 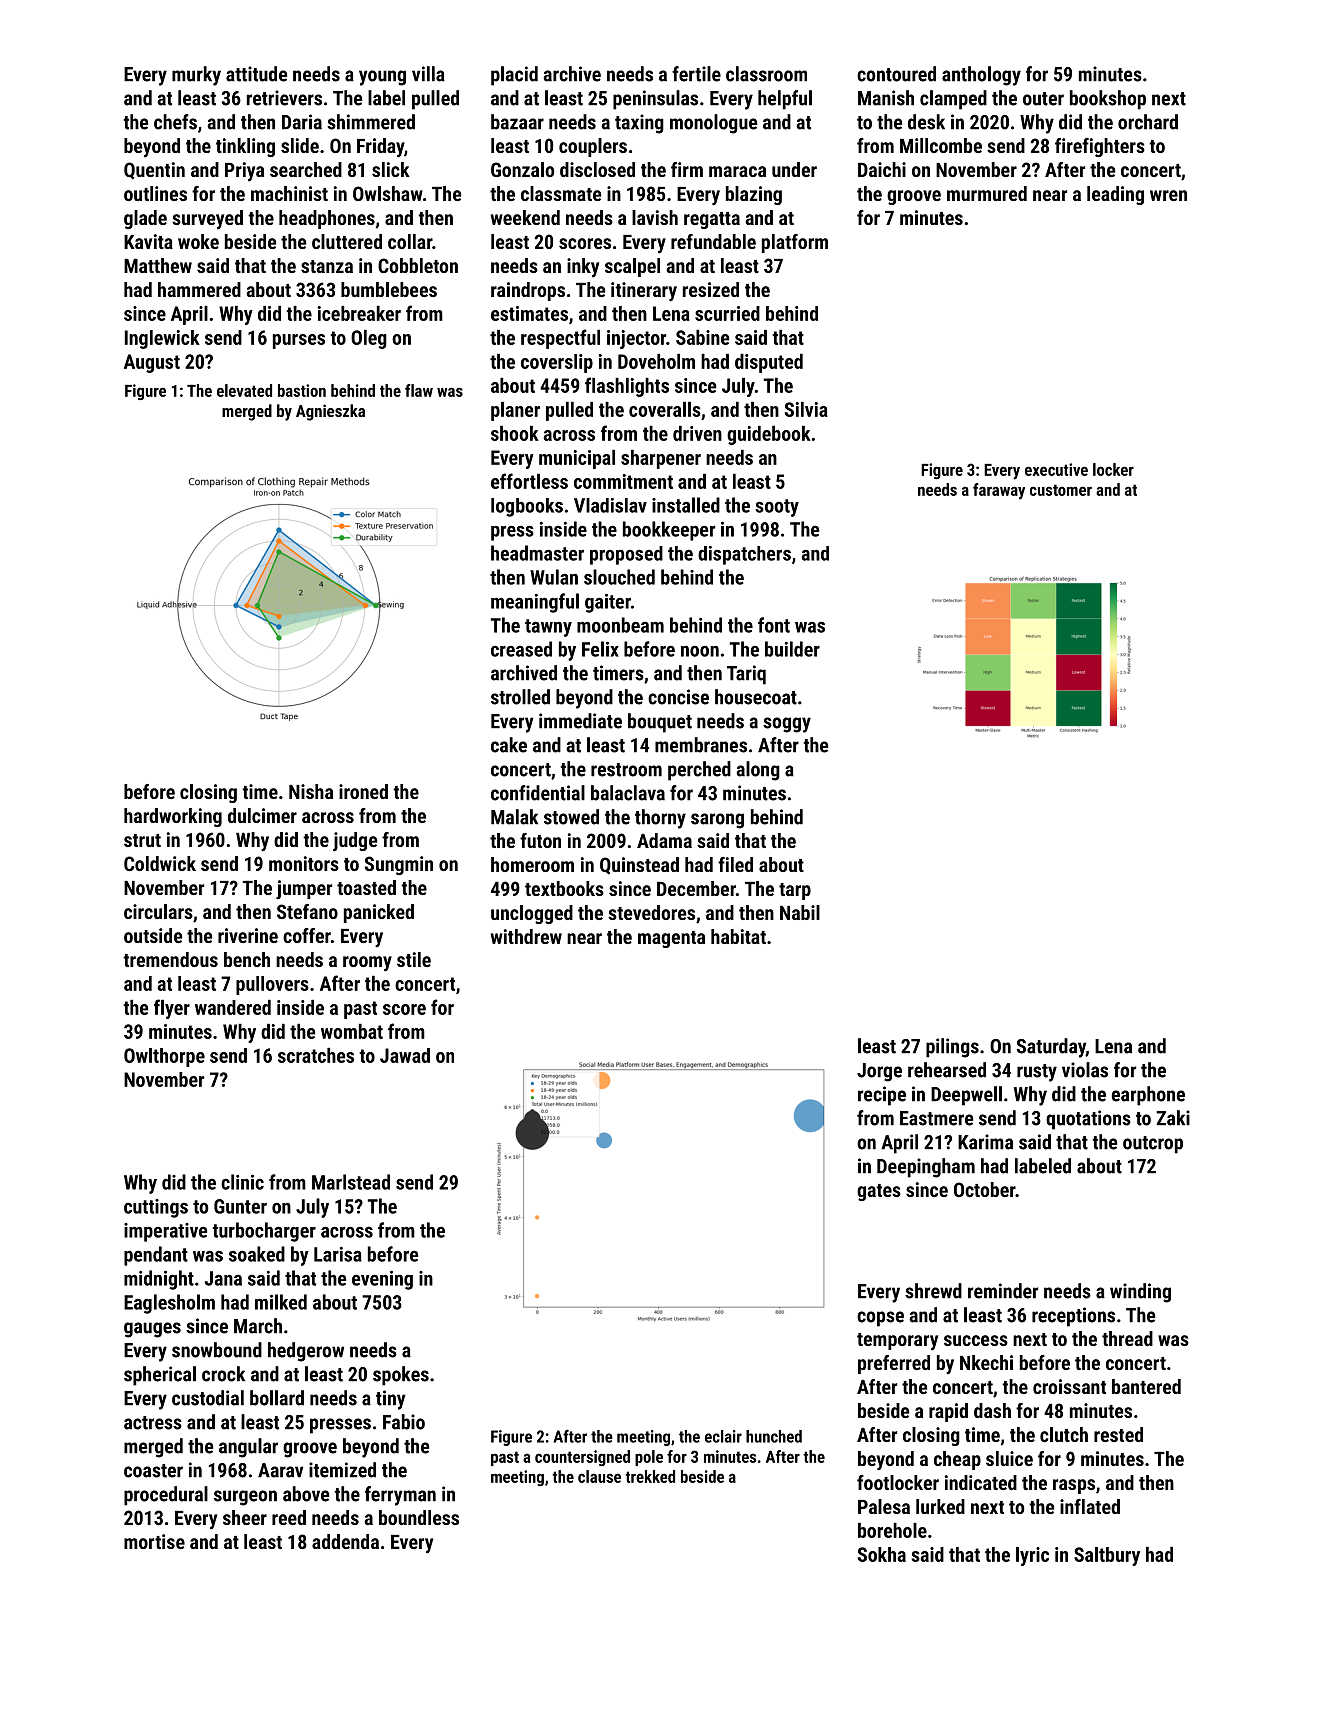 I want to click on bantered, so click(x=1146, y=1386).
